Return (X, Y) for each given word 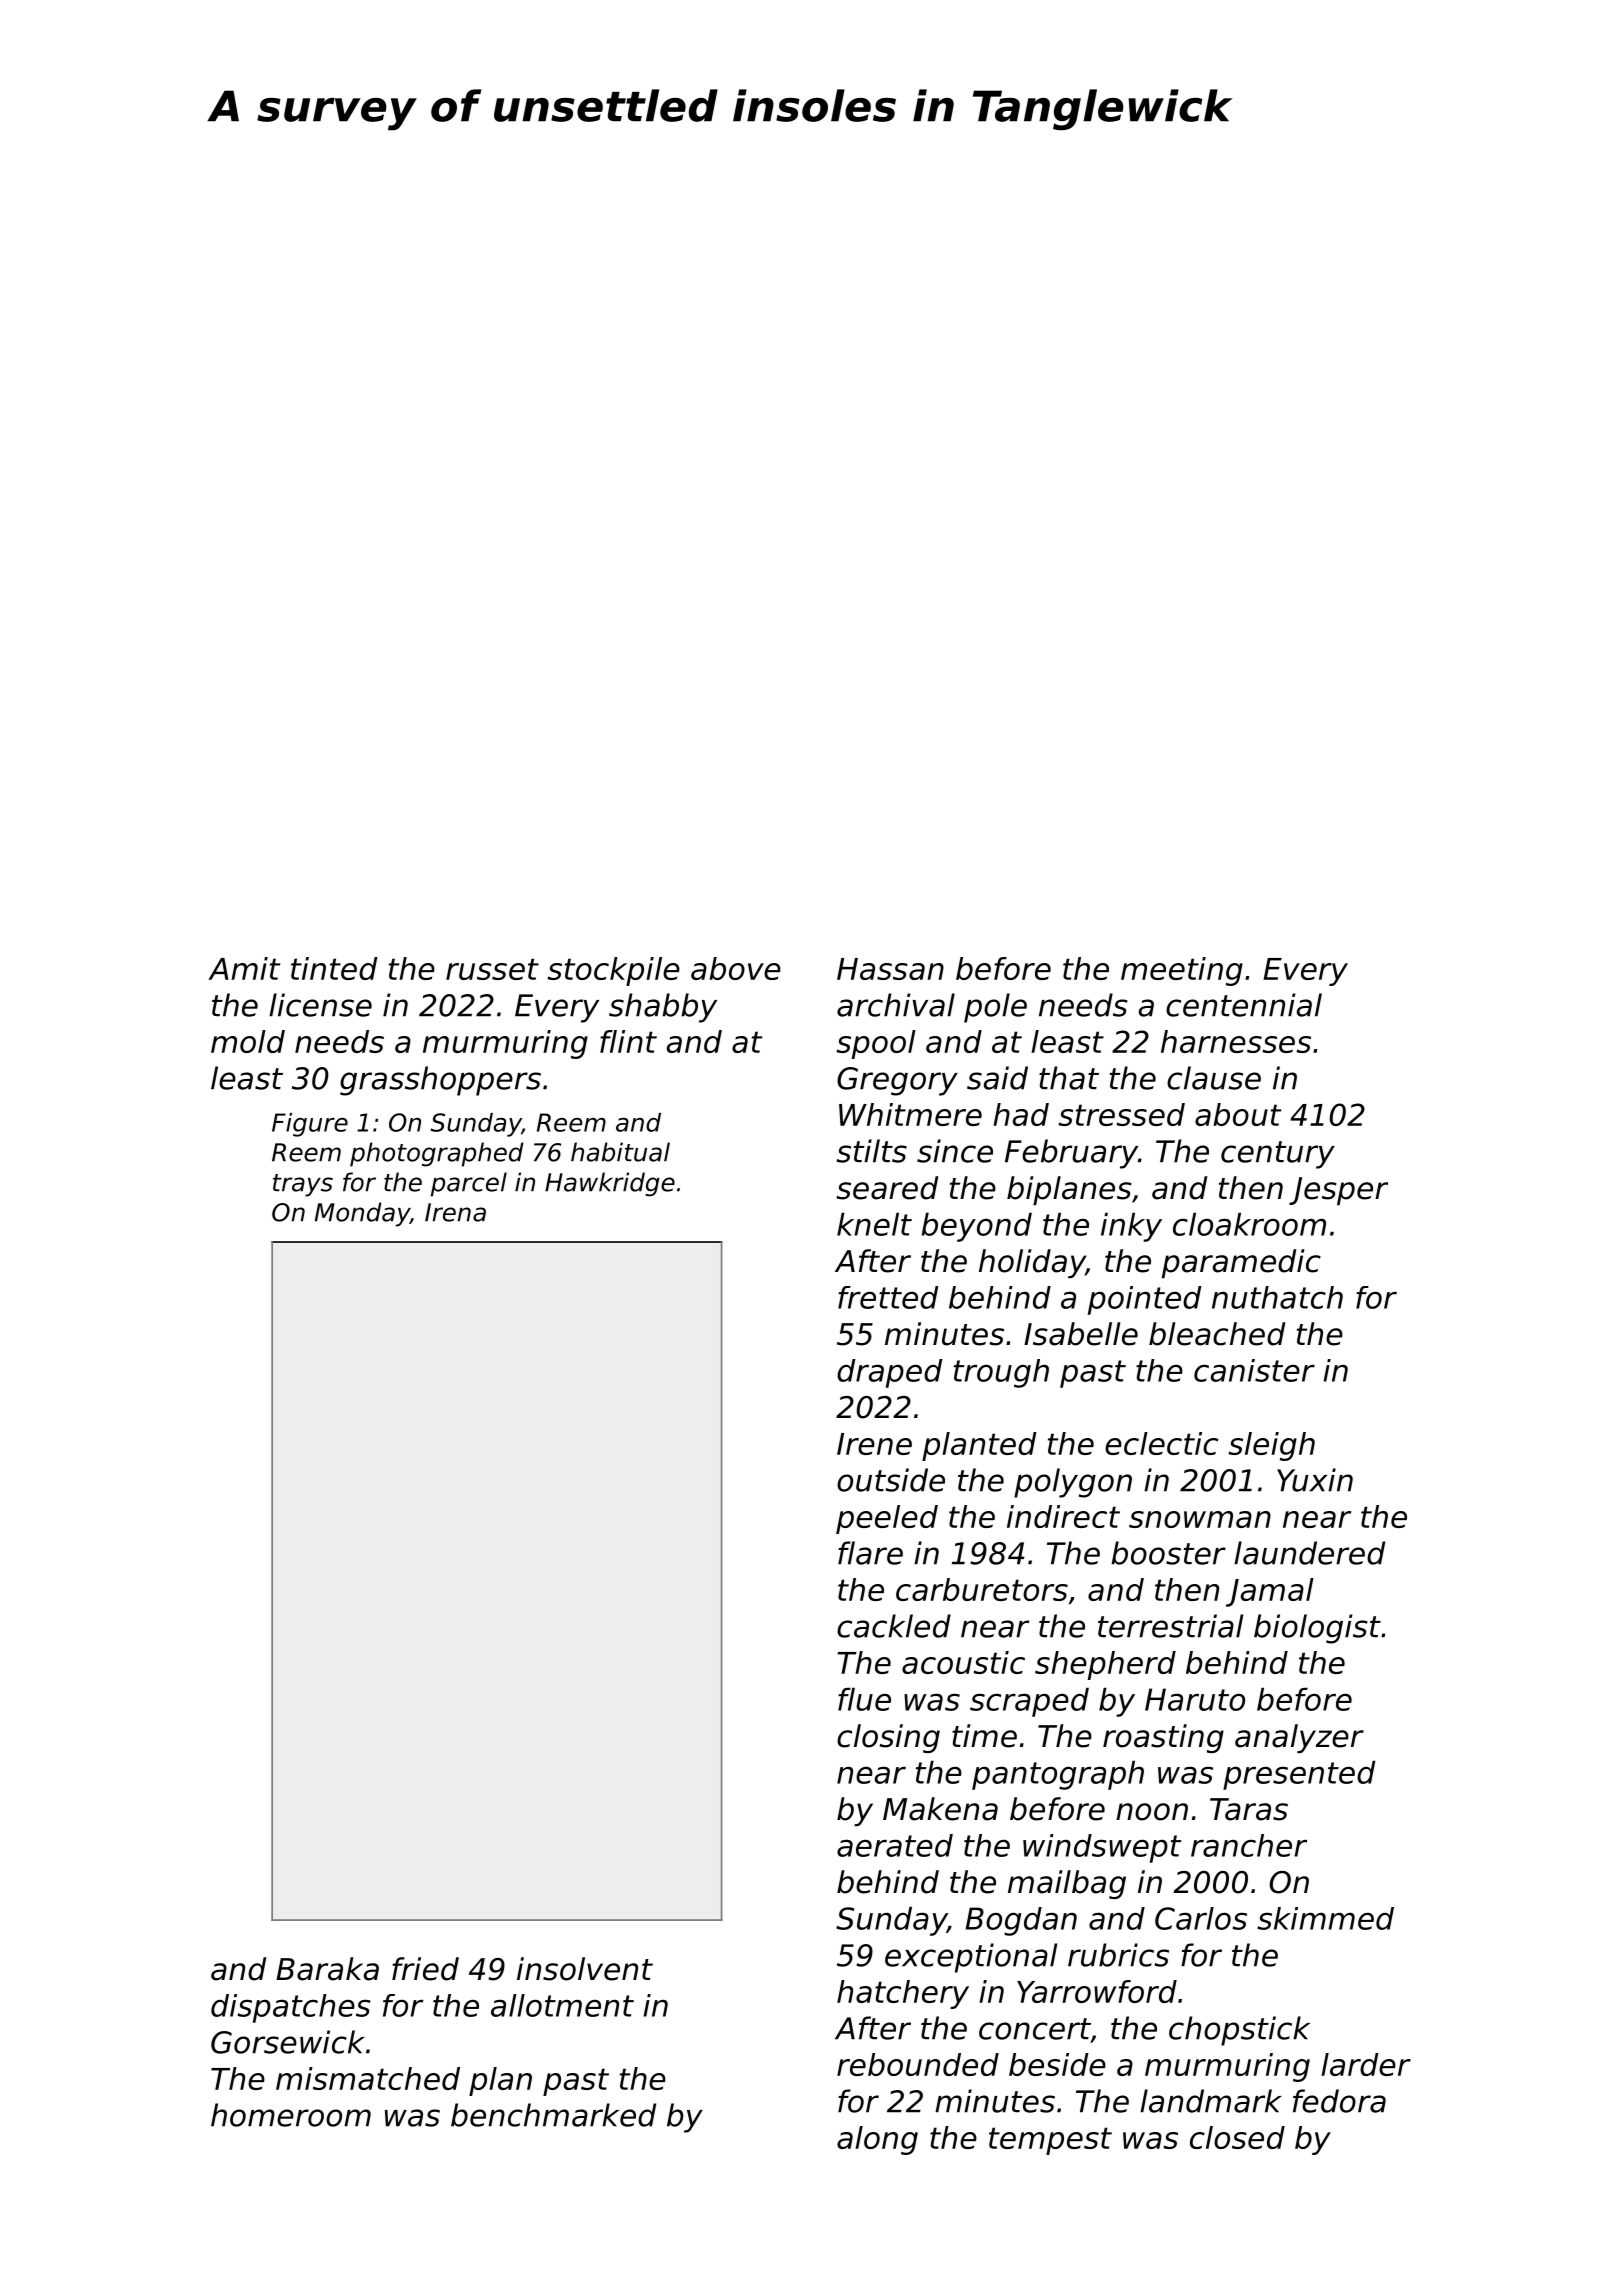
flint (628, 1041)
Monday (362, 1214)
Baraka (327, 1969)
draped (889, 1373)
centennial (1244, 1005)
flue (864, 1699)
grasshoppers (440, 1081)
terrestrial (1170, 1626)
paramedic (1241, 1263)
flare (870, 1553)
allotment (562, 2005)
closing (888, 1738)
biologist (1317, 1629)
